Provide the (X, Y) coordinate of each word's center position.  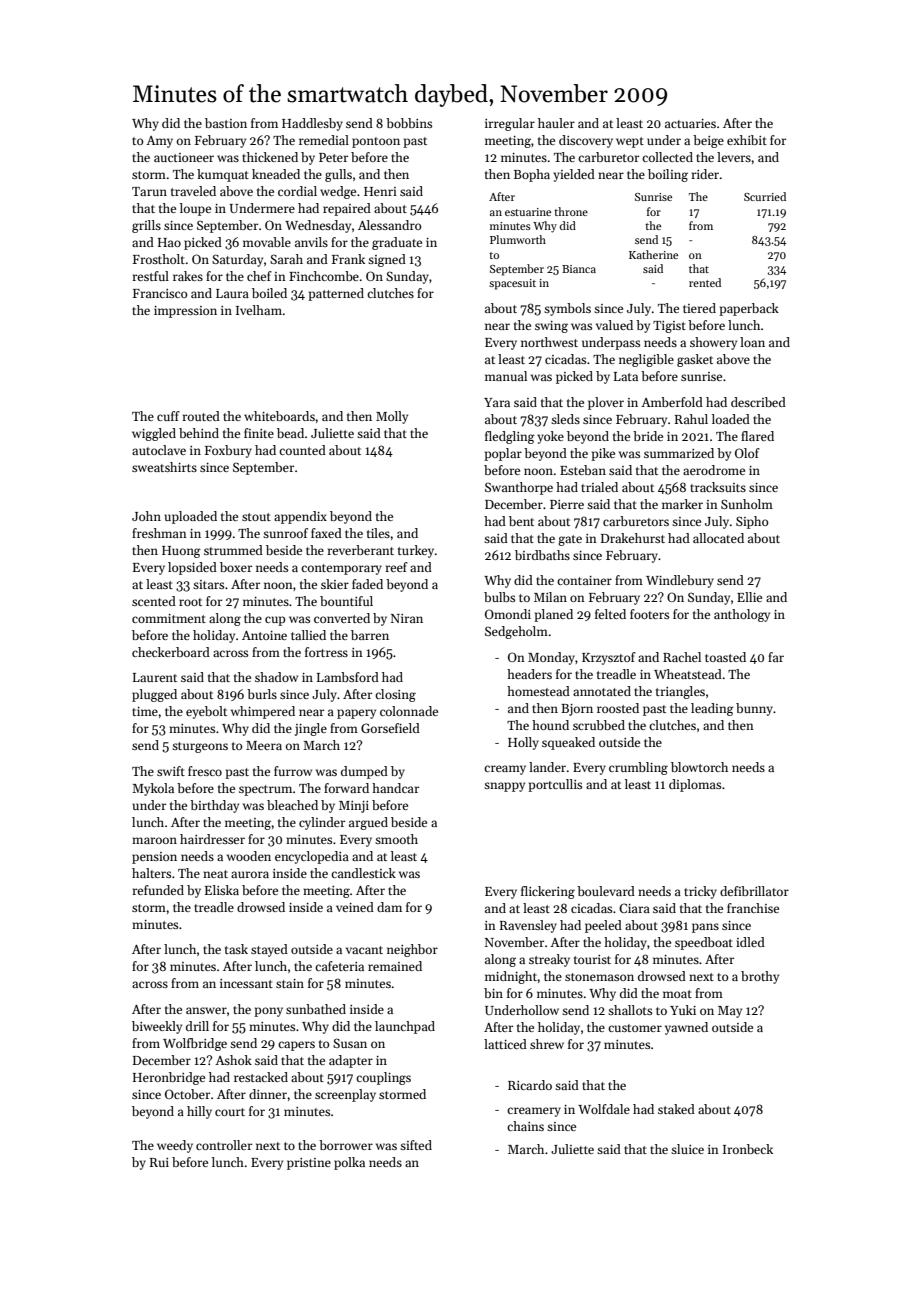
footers (649, 614)
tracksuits (718, 487)
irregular (510, 124)
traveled (193, 191)
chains (525, 1126)
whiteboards (279, 416)
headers (529, 674)
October (187, 1094)
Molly (392, 417)
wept (630, 142)
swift (171, 771)
